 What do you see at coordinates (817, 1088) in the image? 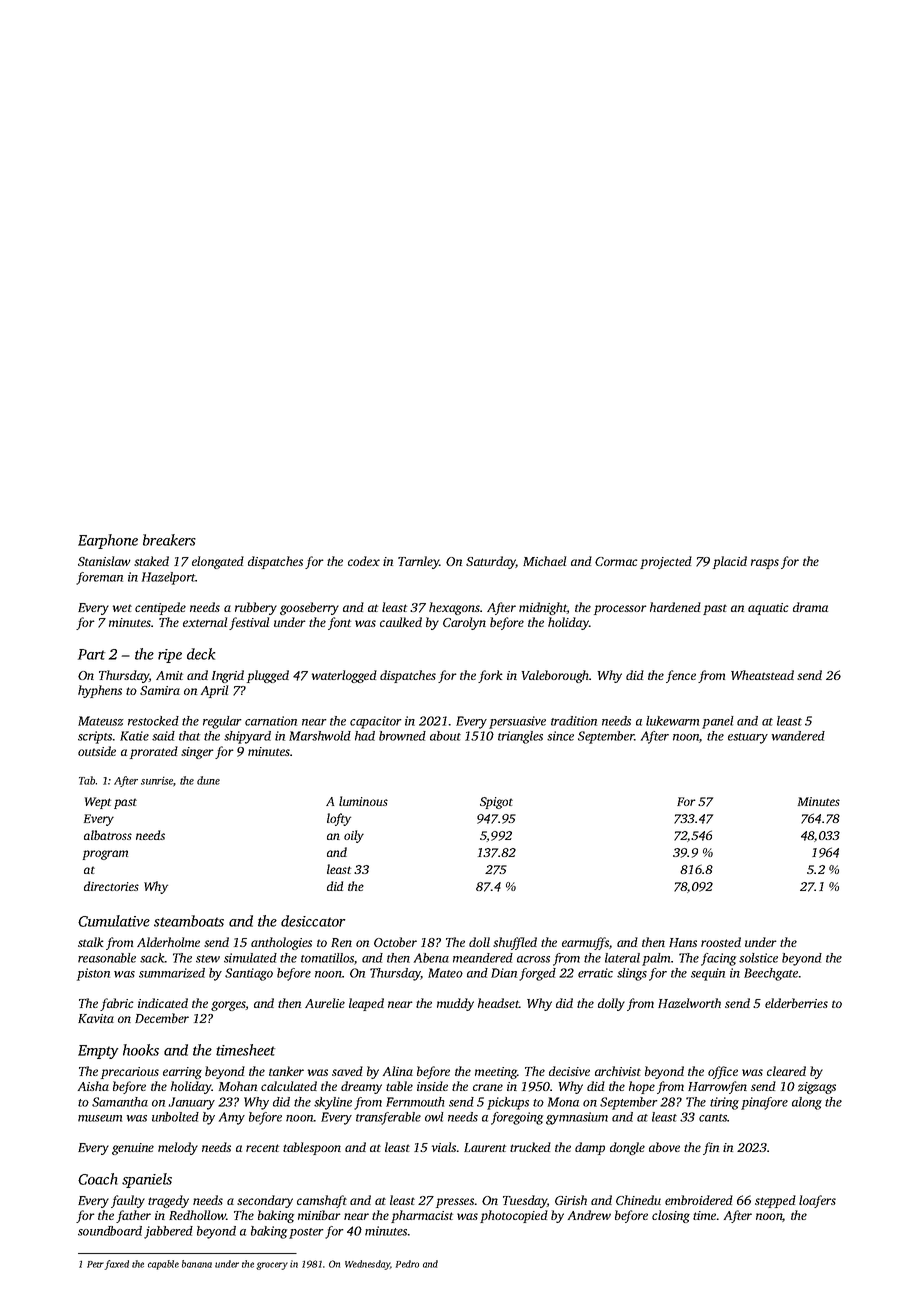
I see `zigzags` at bounding box center [817, 1088].
